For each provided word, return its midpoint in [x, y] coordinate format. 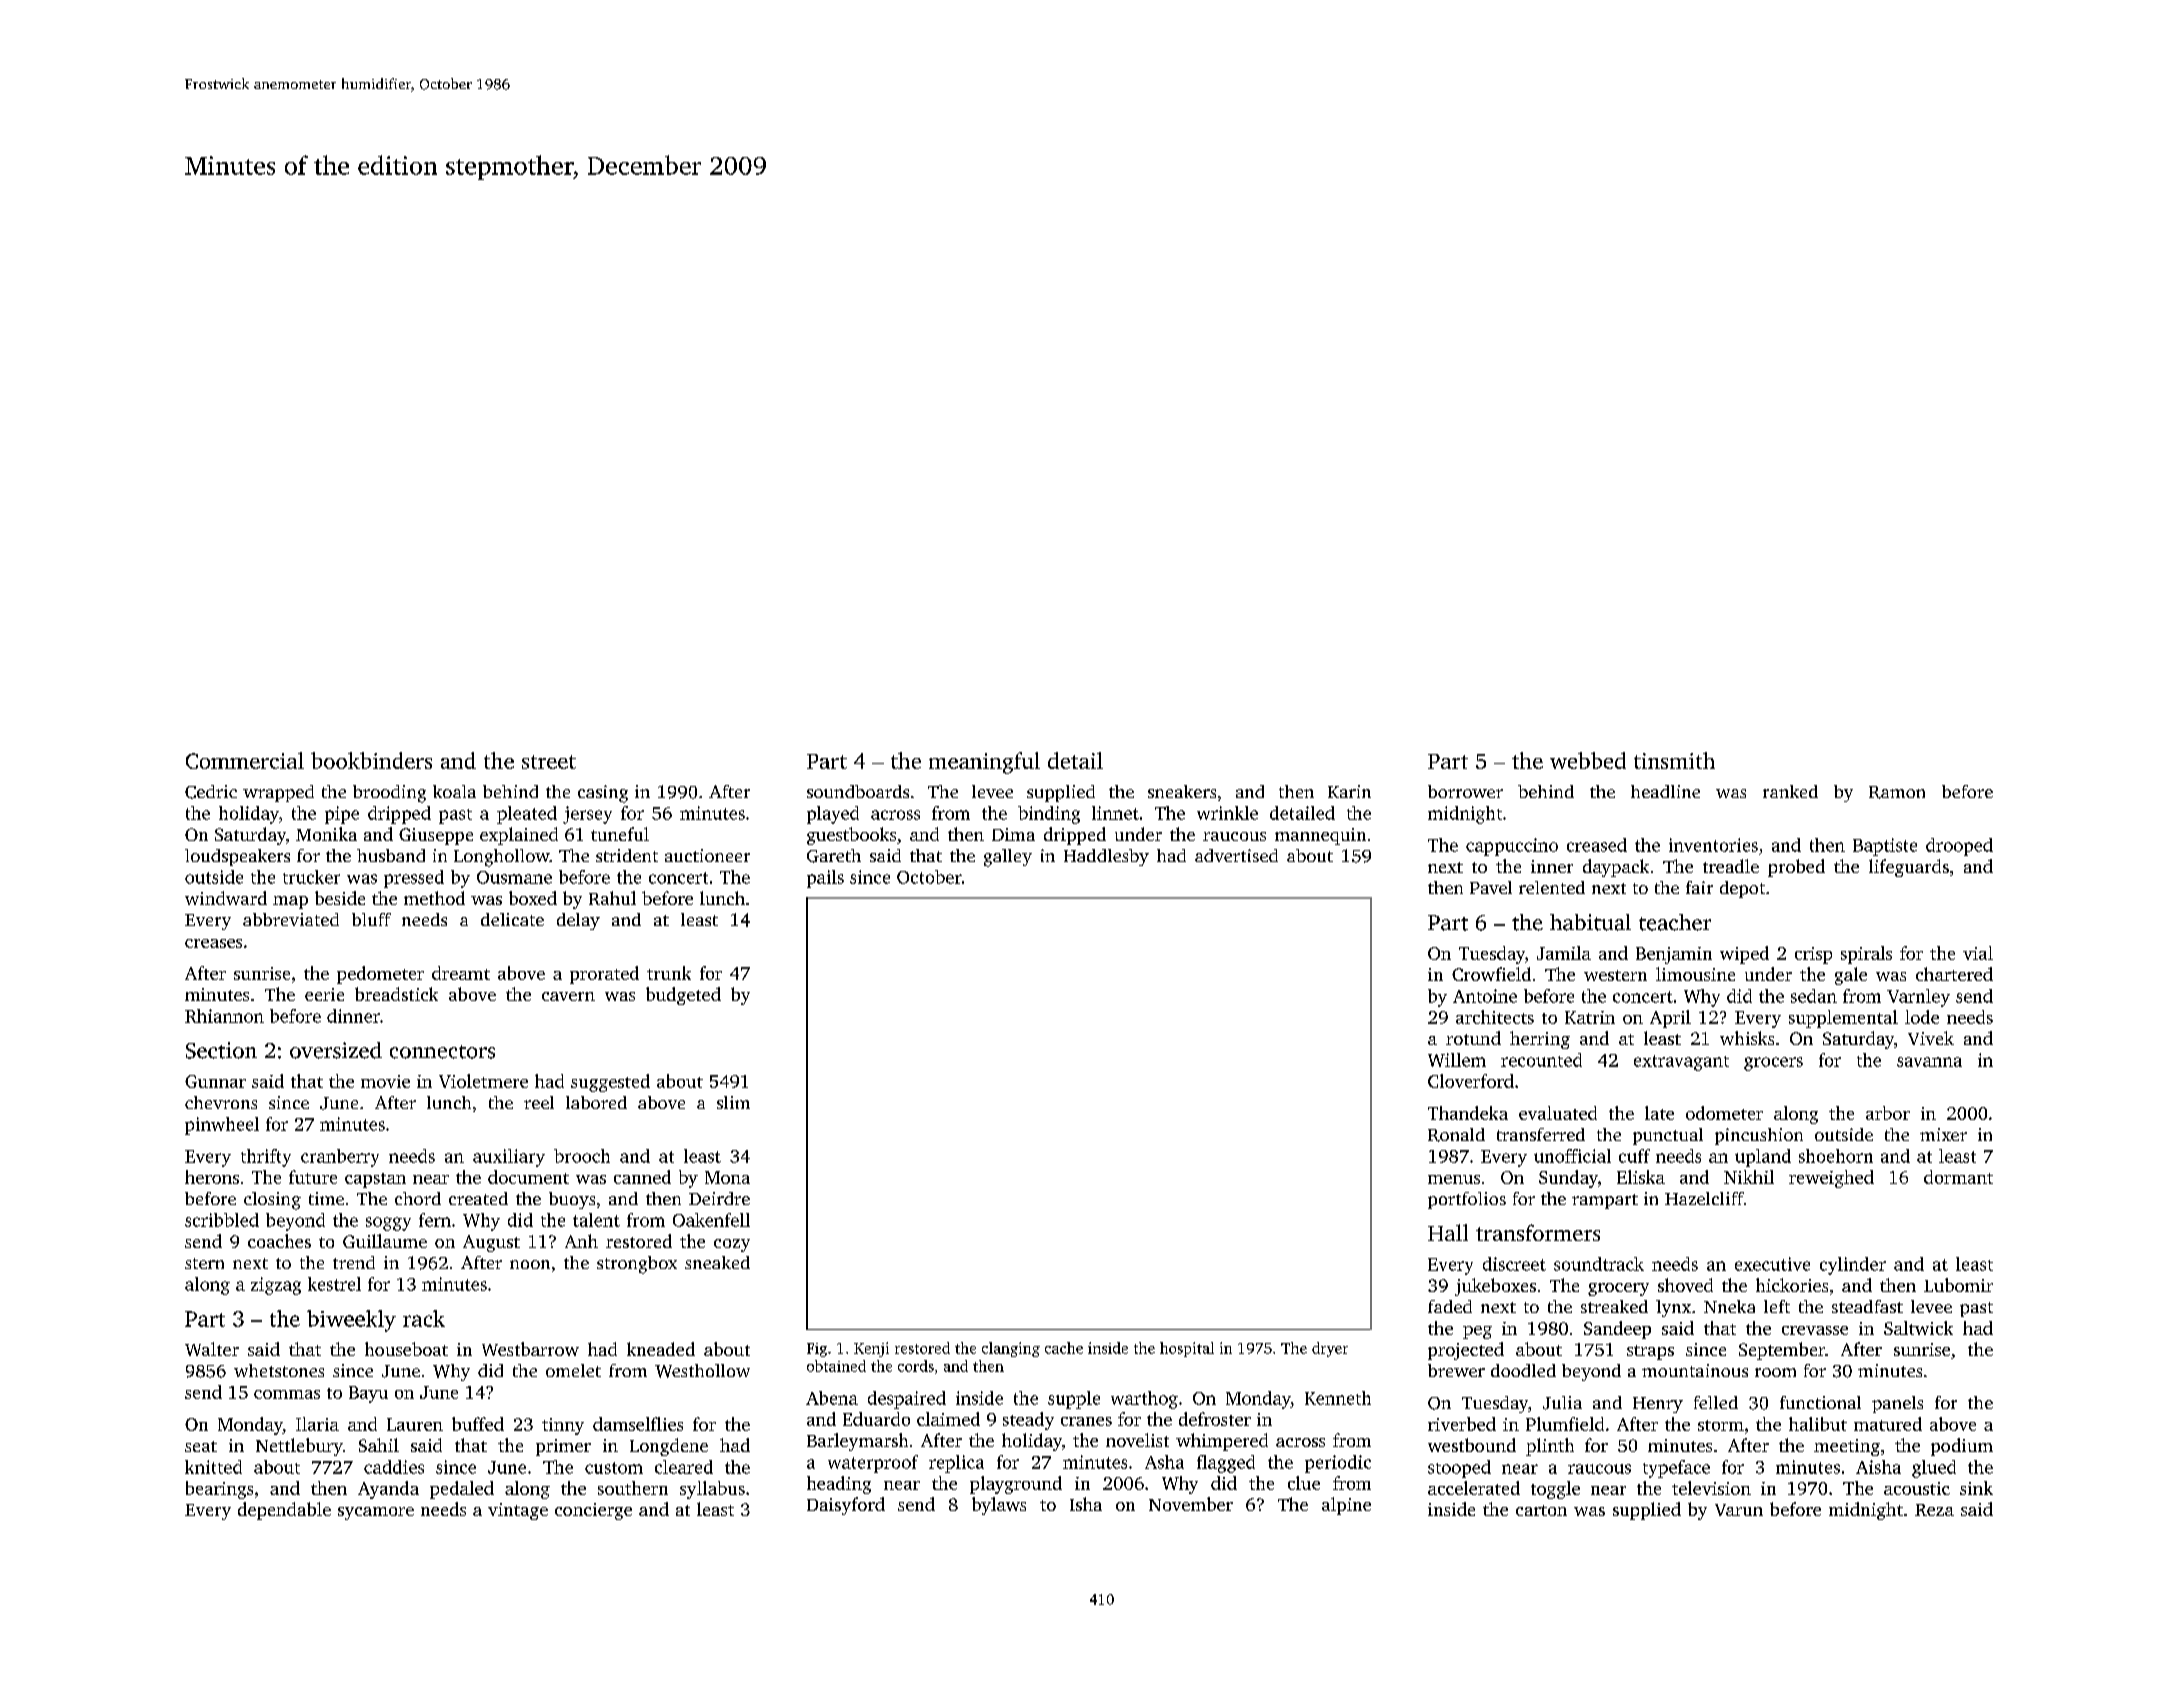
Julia [1562, 1403]
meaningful [984, 763]
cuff [1634, 1156]
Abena [832, 1398]
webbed [1588, 760]
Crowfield [1491, 974]
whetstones [279, 1370]
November [1191, 1504]
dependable [284, 1511]
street [549, 762]
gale [1851, 976]
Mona [727, 1177]
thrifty [266, 1158]
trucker [311, 877]
